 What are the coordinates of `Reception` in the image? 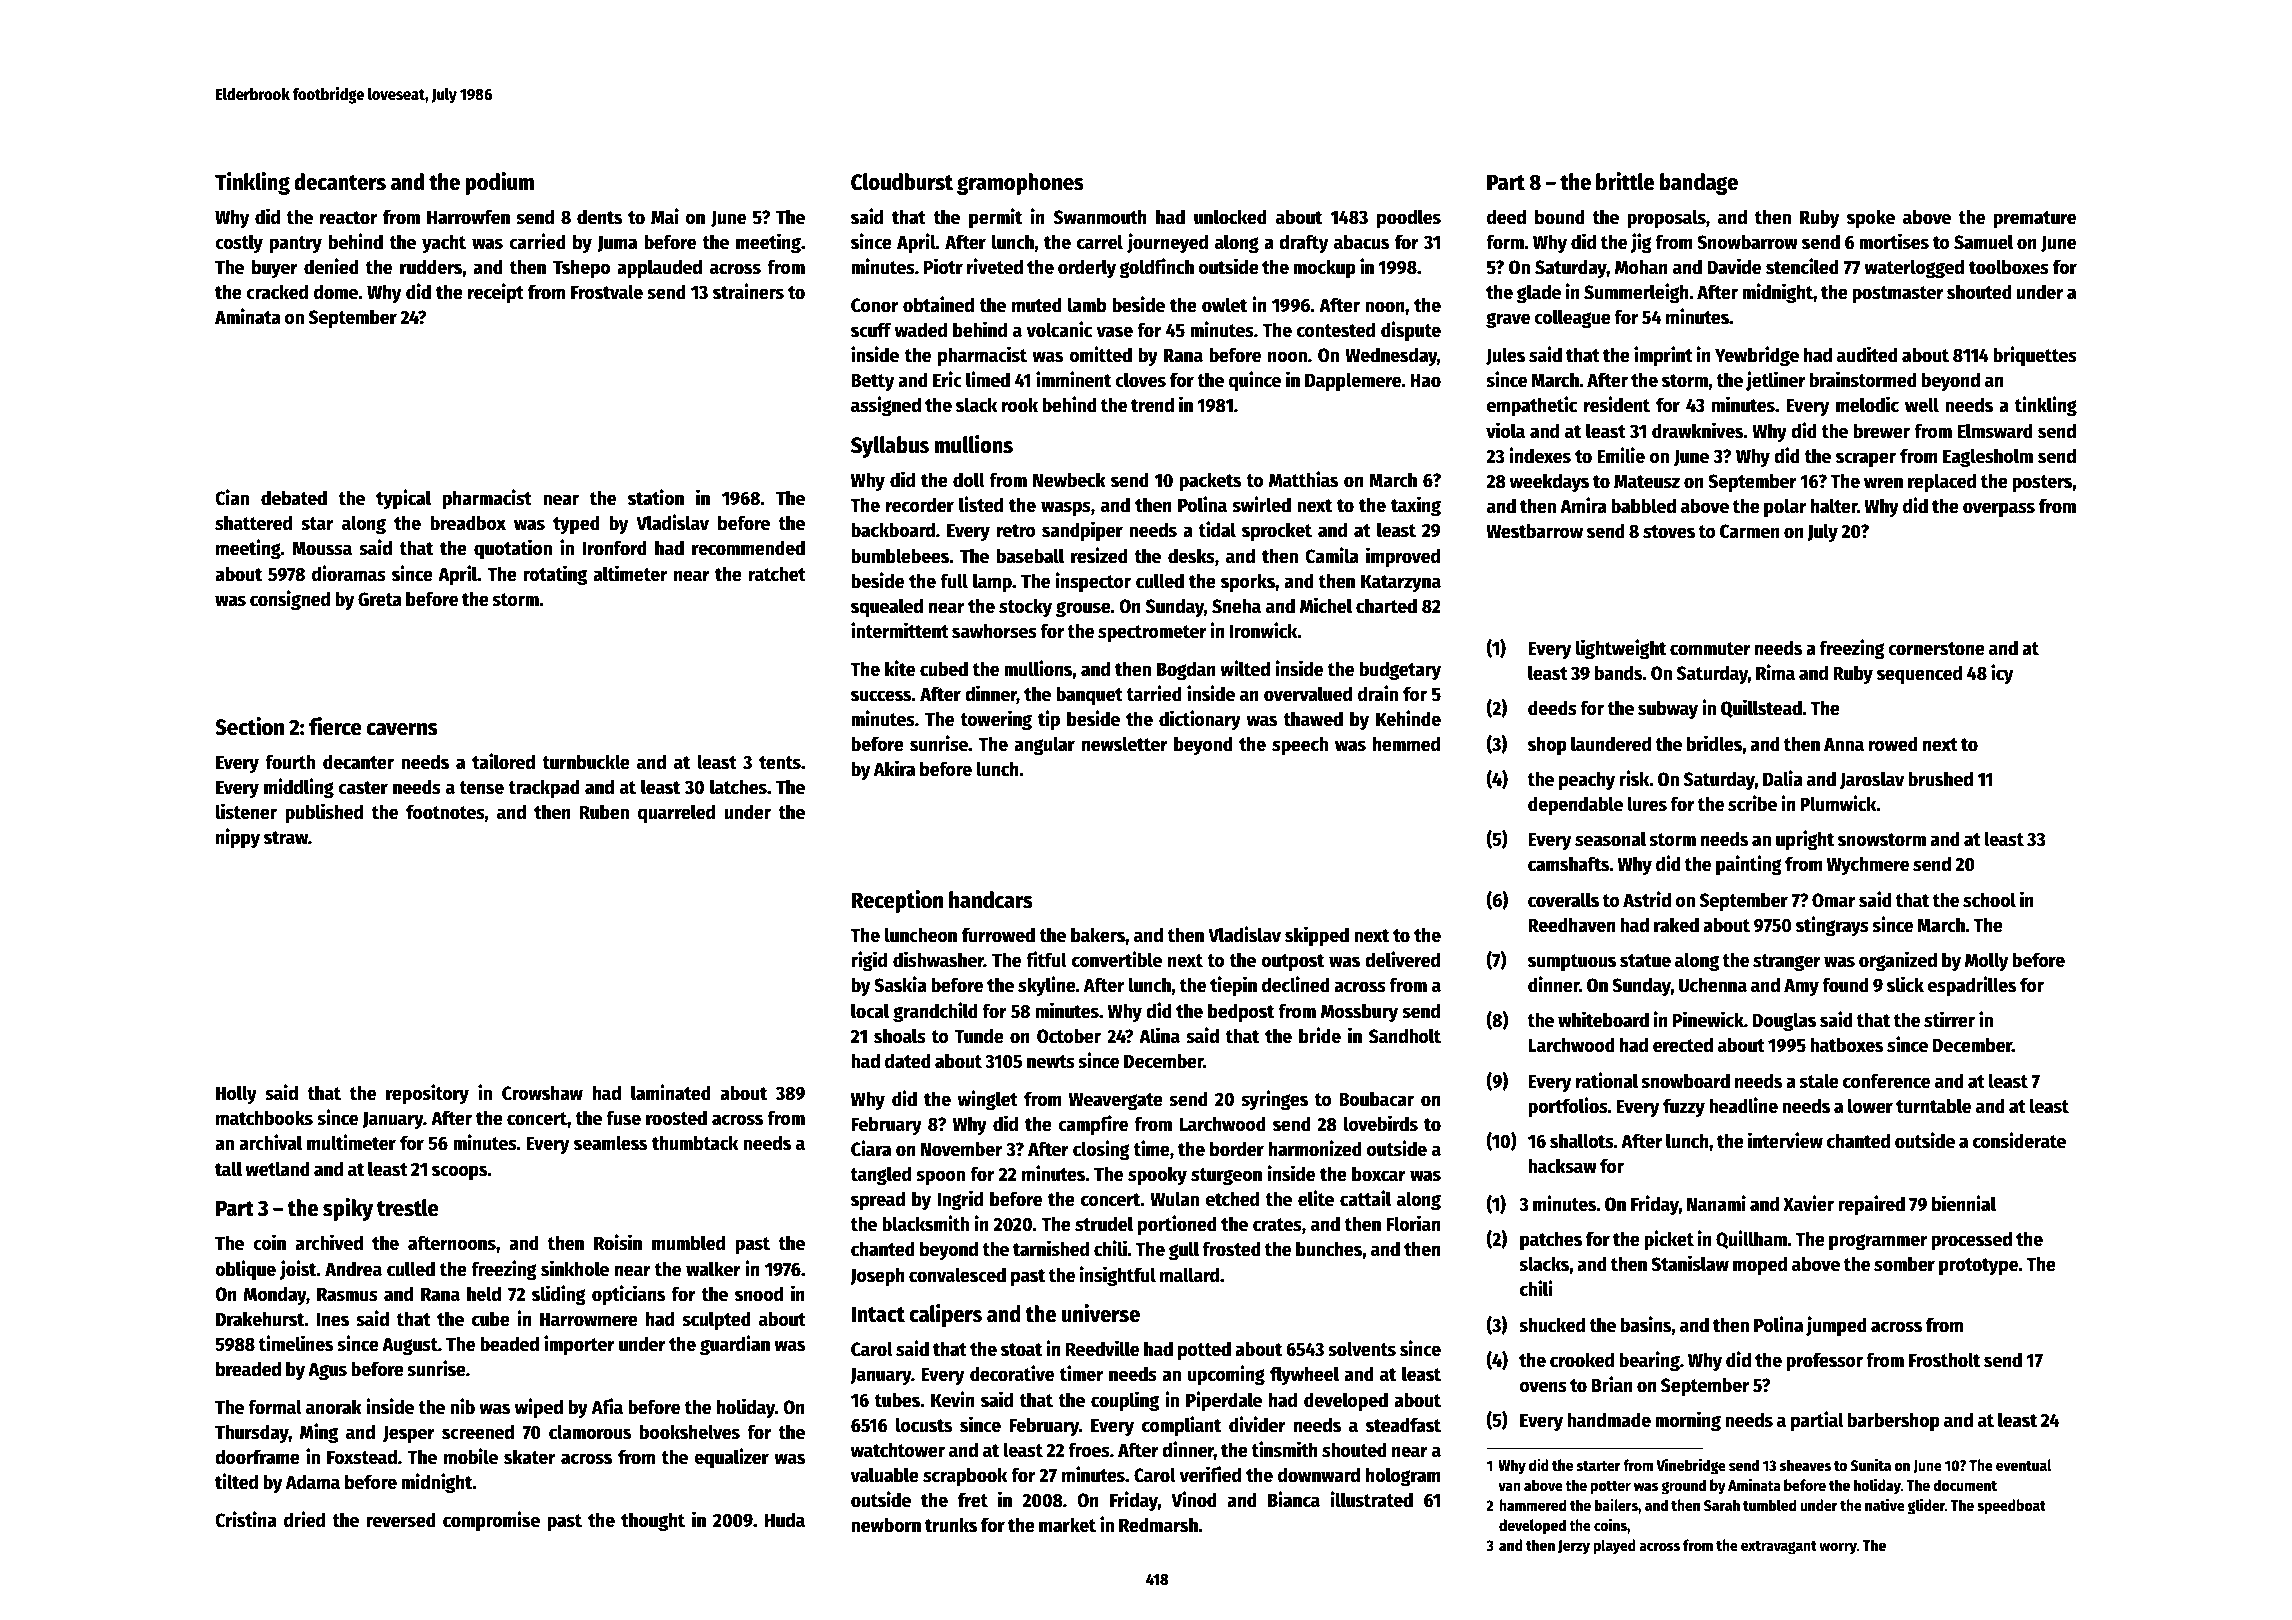 It's located at (897, 901).
